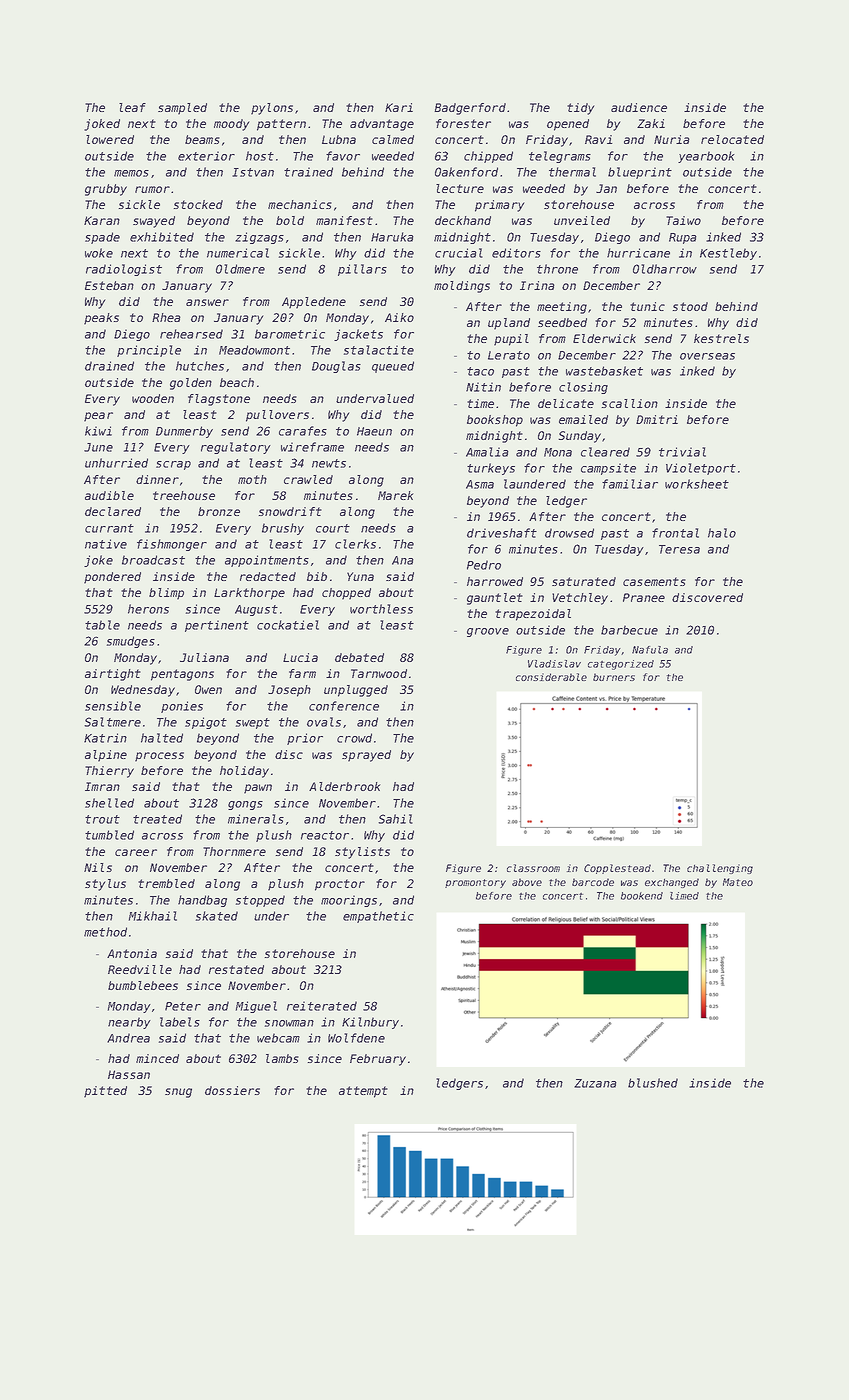  What do you see at coordinates (116, 463) in the screenshot?
I see `unhurried` at bounding box center [116, 463].
